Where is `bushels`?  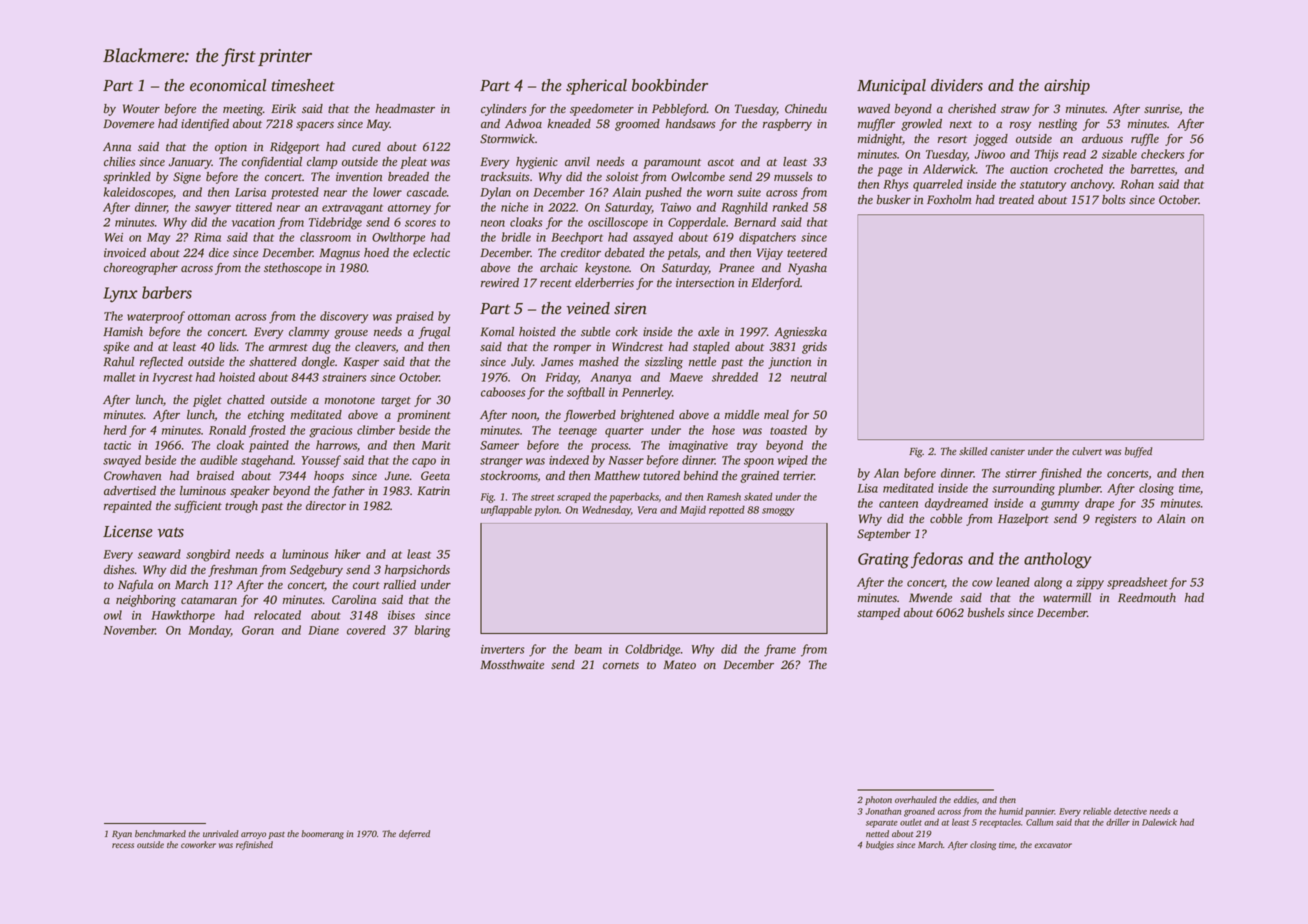 bushels is located at coordinates (986, 612).
